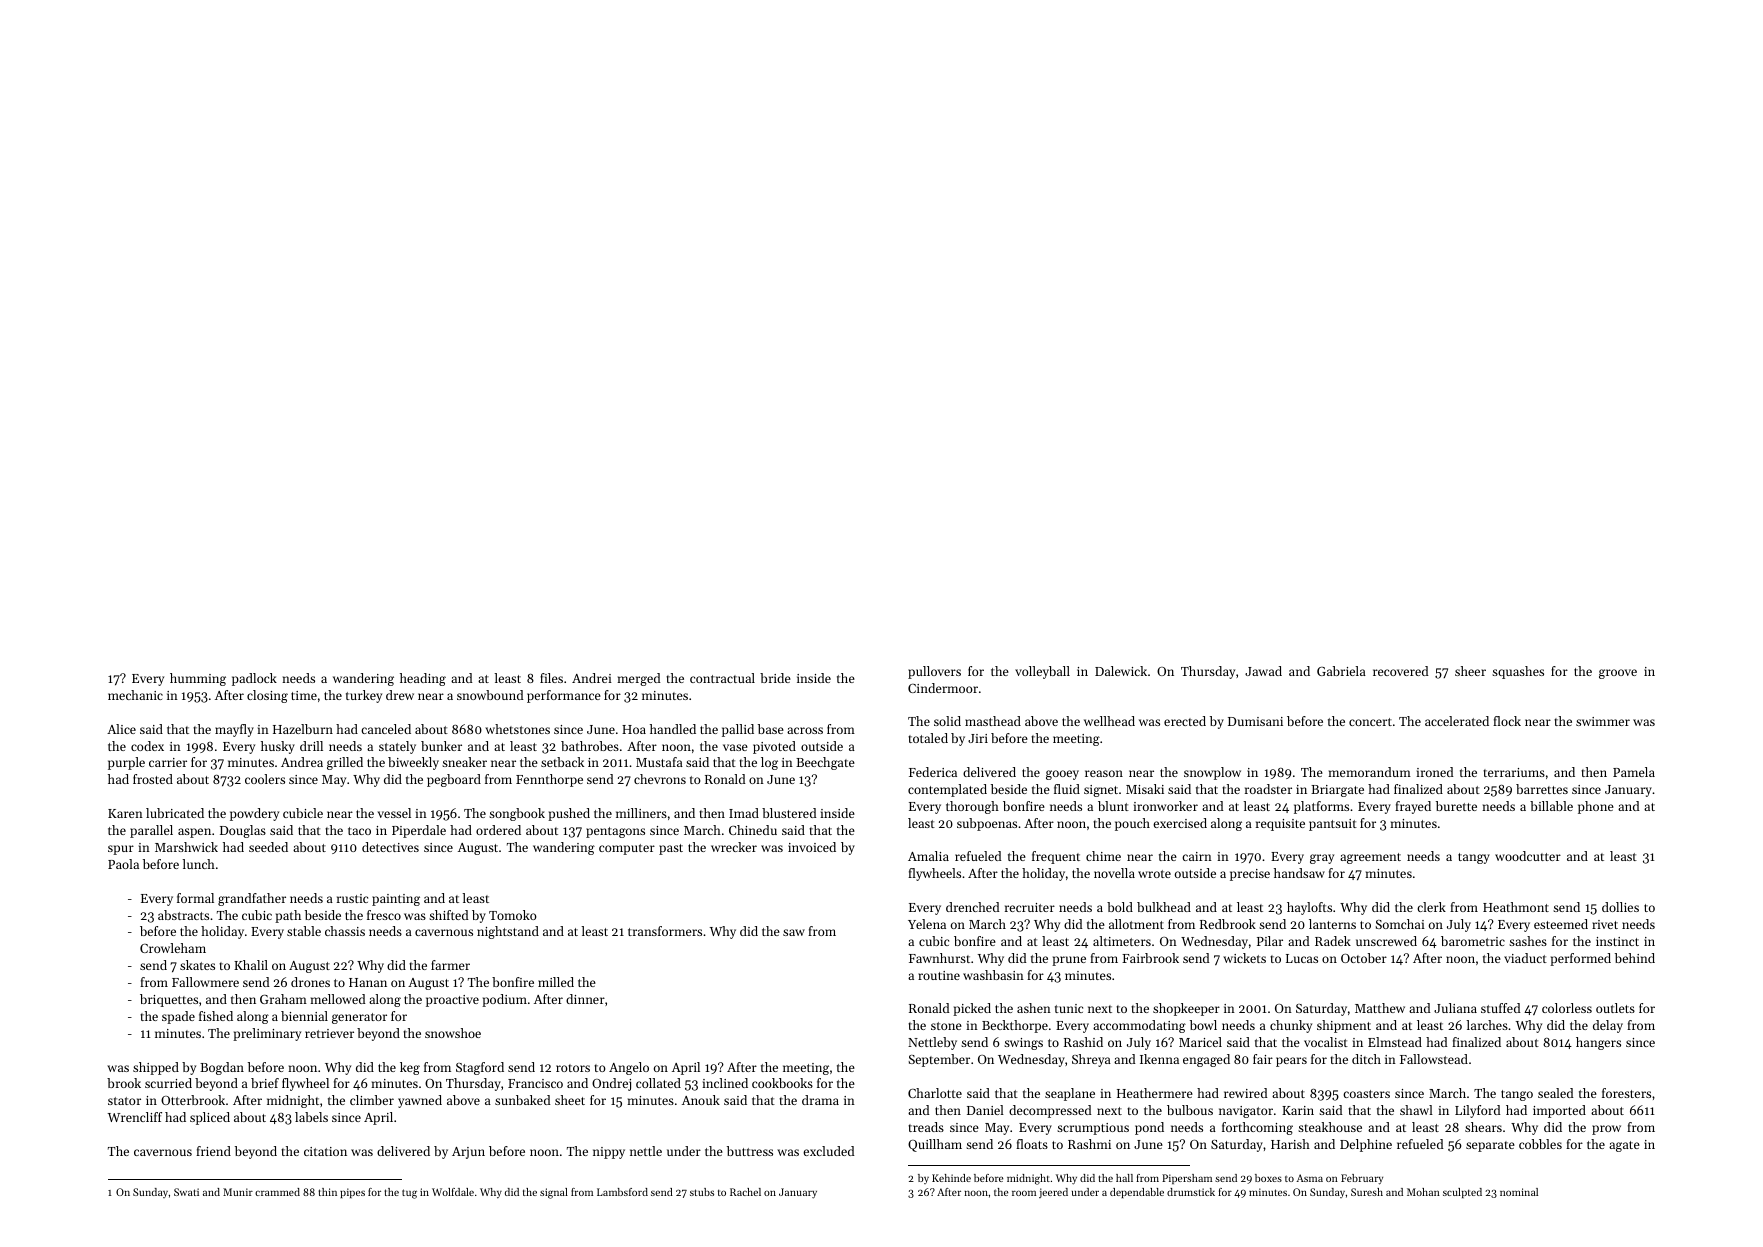 The height and width of the page is (1247, 1763). Describe the element at coordinates (535, 1083) in the page. I see `Francisco` at that location.
